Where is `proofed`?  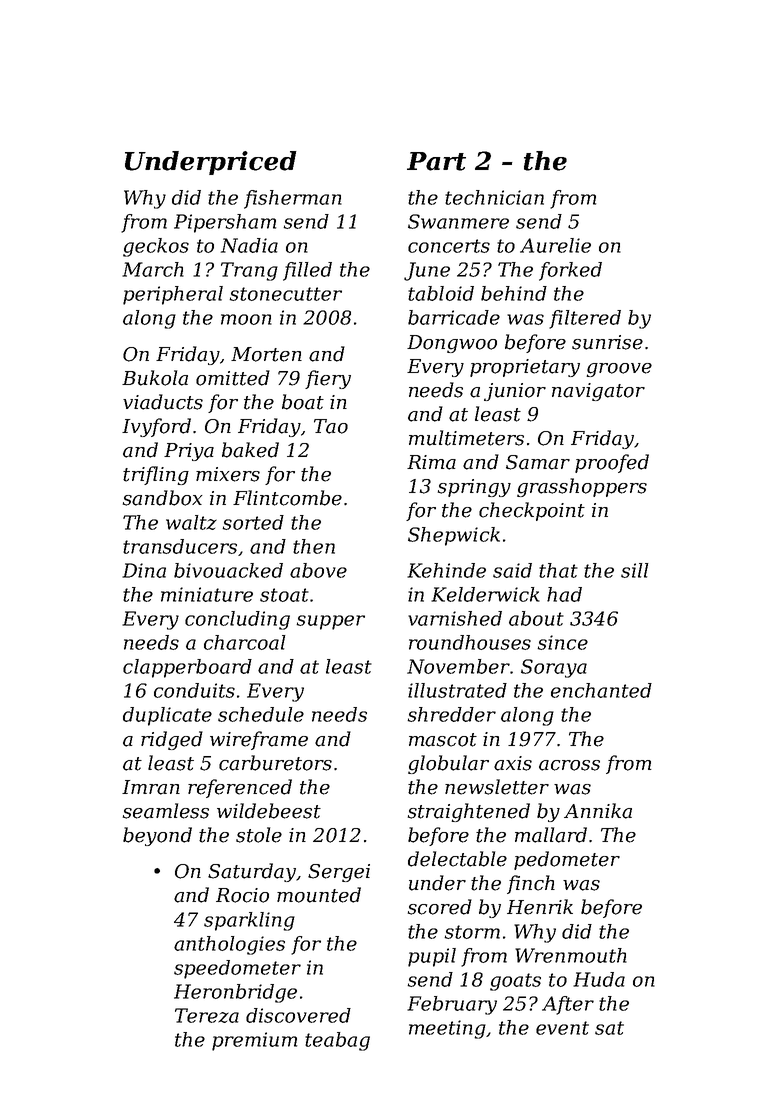
proofed is located at coordinates (612, 463).
